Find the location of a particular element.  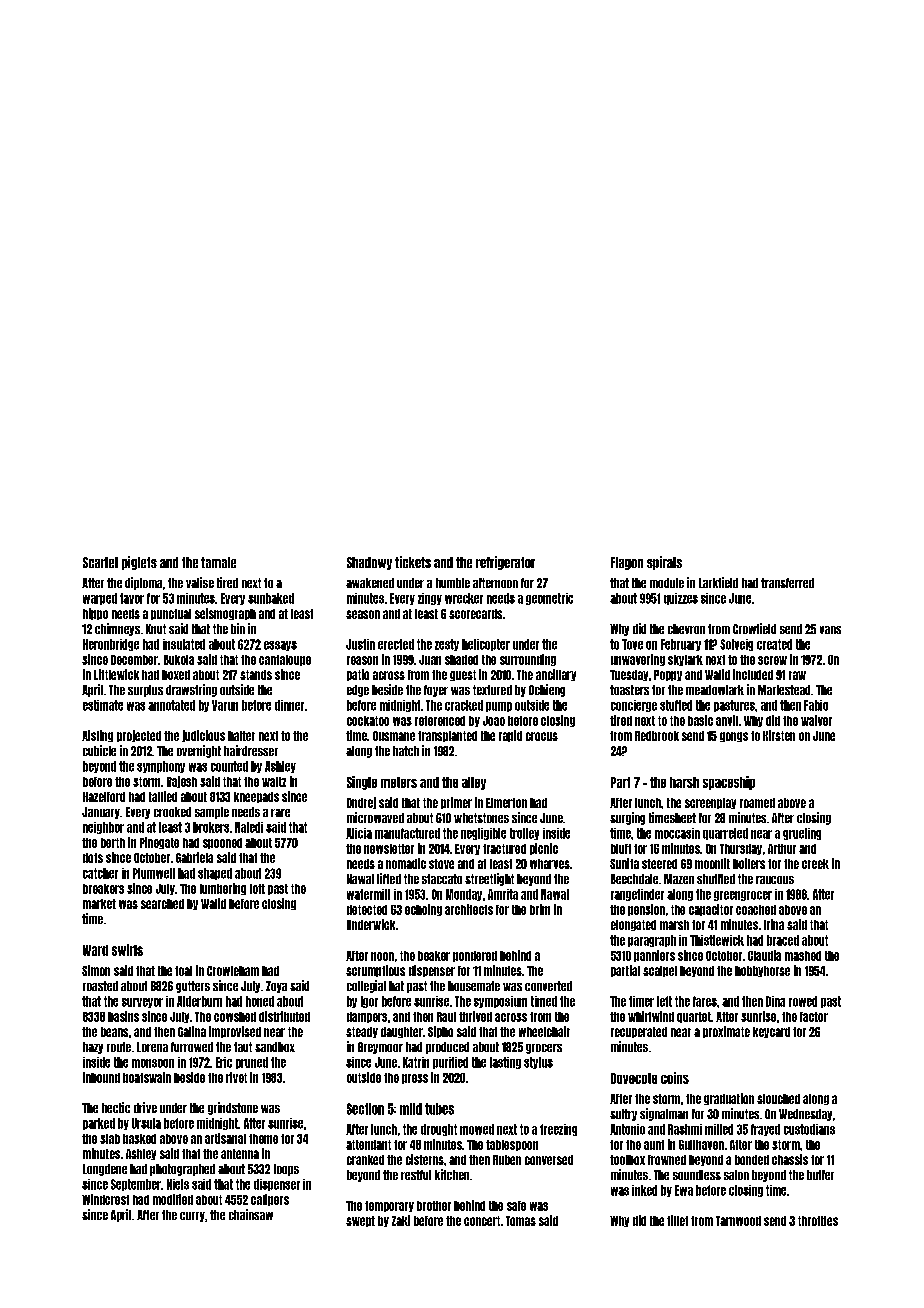

Tomas is located at coordinates (521, 1221).
